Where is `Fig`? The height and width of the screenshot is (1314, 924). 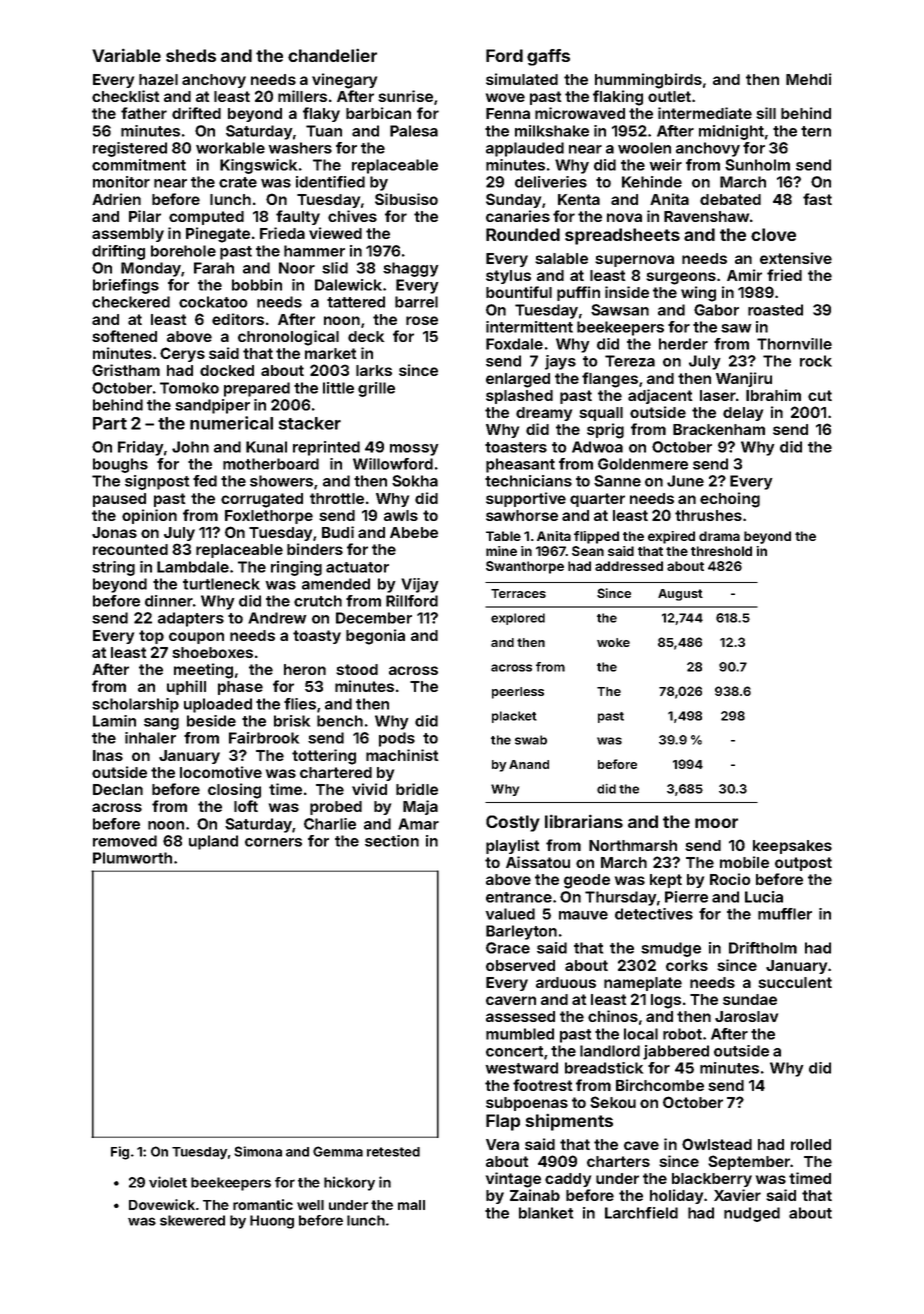 Fig is located at coordinates (120, 1153).
